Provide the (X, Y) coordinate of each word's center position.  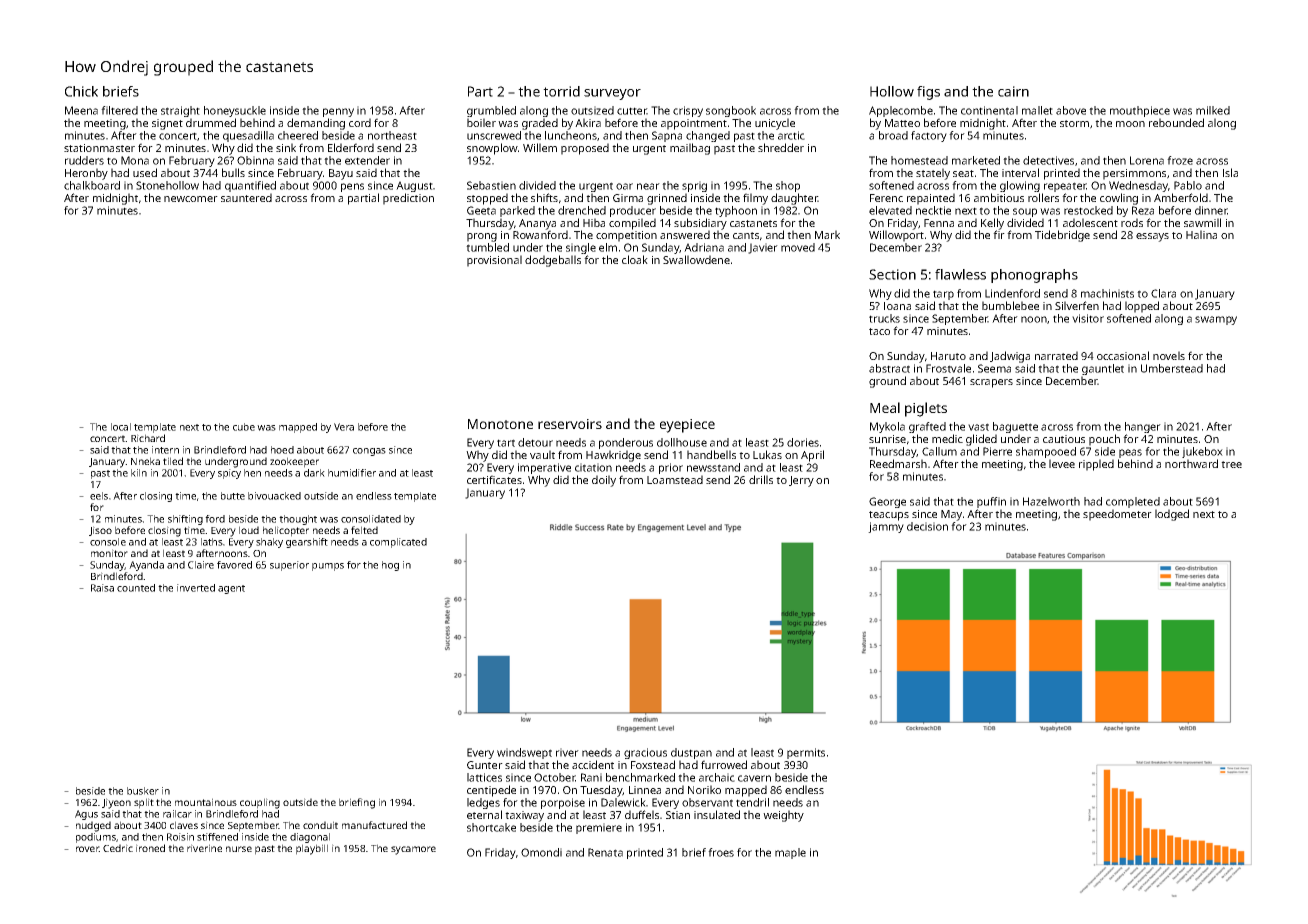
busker (143, 791)
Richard (148, 438)
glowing (1020, 186)
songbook (731, 111)
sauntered (246, 197)
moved (798, 247)
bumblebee (1010, 305)
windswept (524, 753)
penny (338, 112)
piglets (926, 409)
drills (761, 479)
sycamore (413, 850)
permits (806, 753)
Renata (605, 852)
